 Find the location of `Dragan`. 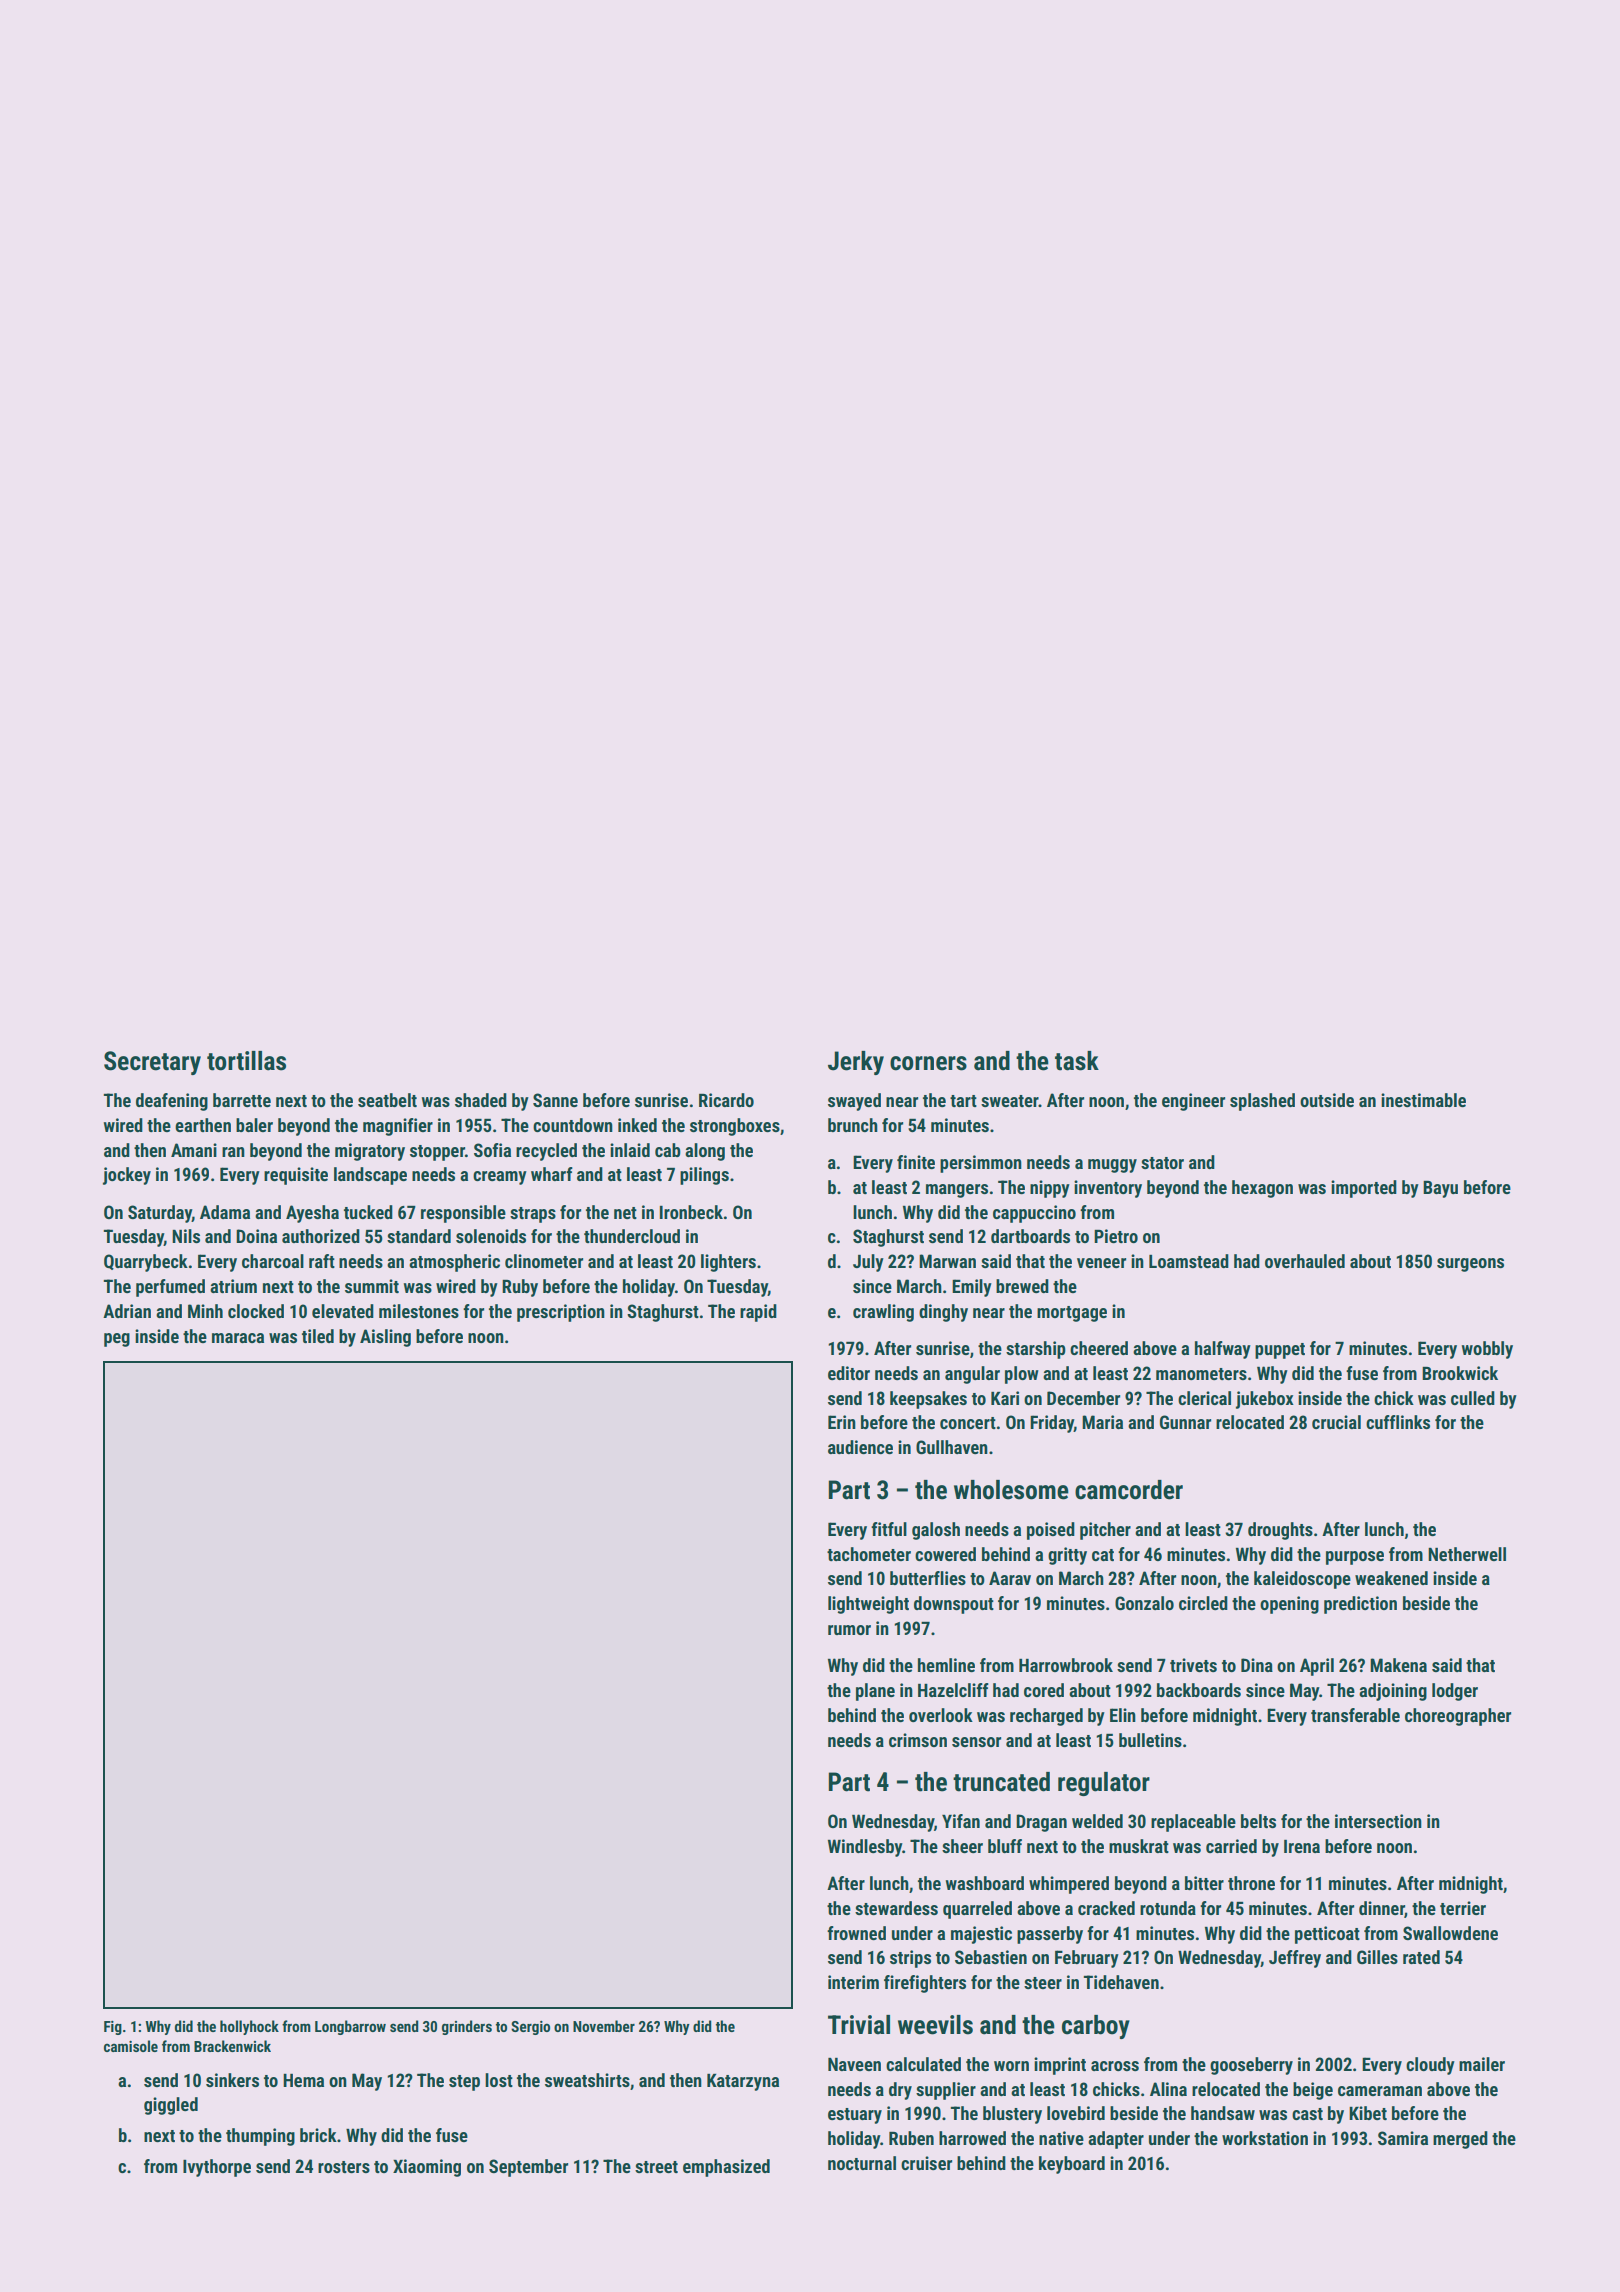

Dragan is located at coordinates (1041, 1823).
